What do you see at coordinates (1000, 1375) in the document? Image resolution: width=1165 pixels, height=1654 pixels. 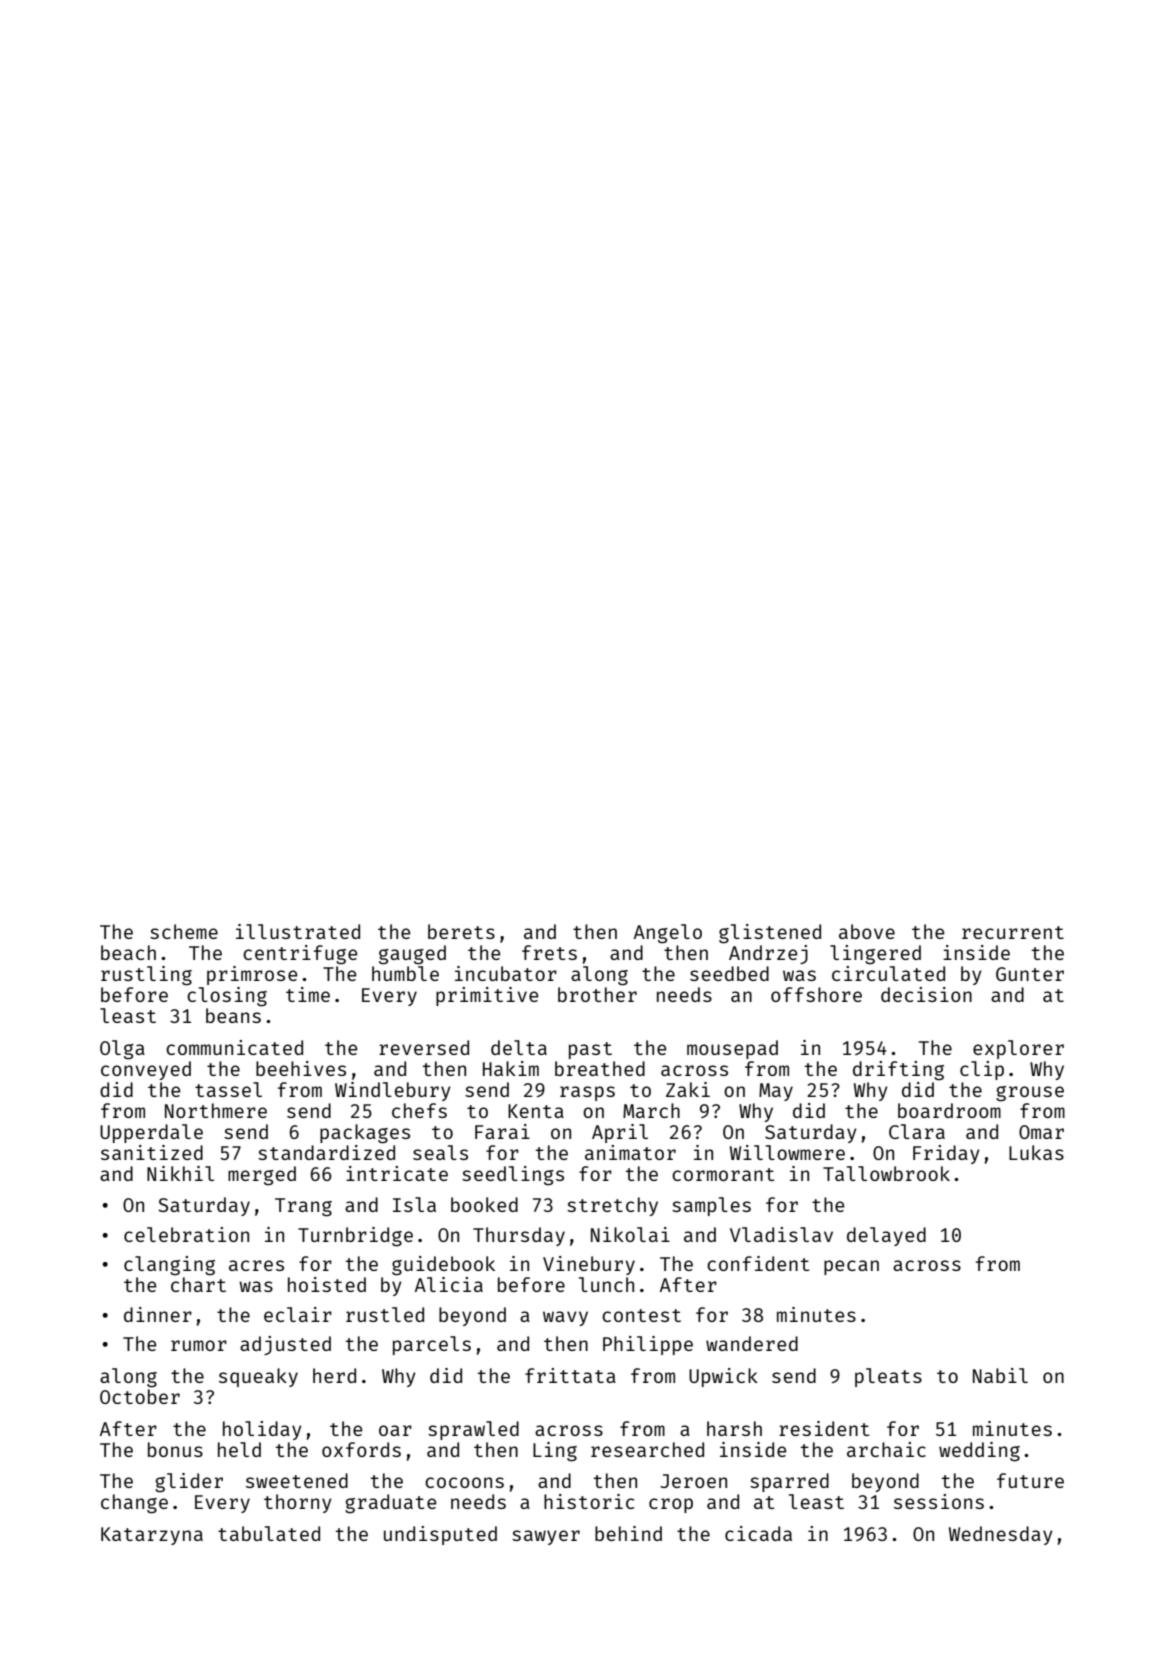 I see `Nabil` at bounding box center [1000, 1375].
